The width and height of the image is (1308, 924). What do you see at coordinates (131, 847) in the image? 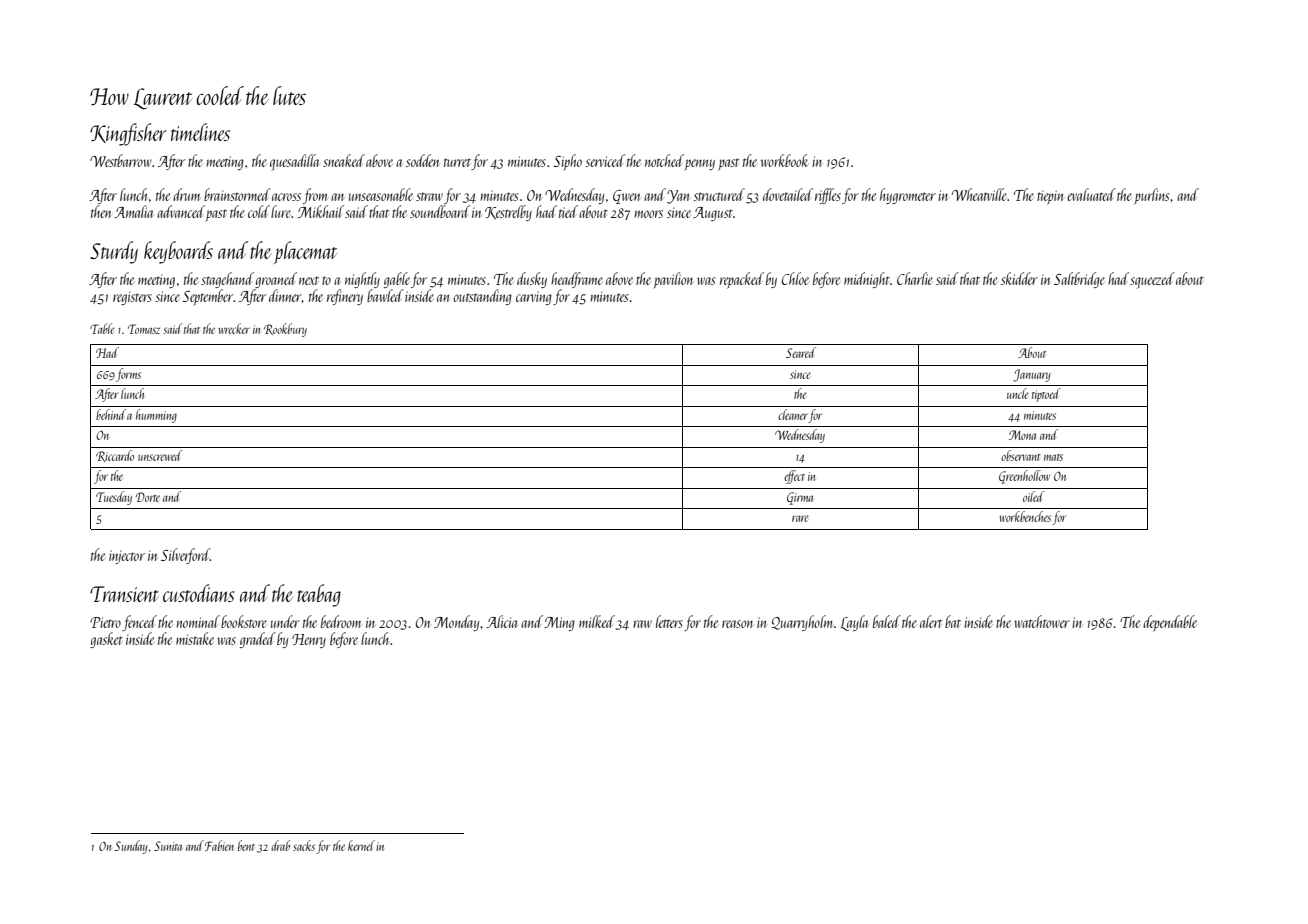
I see `Sunday` at bounding box center [131, 847].
